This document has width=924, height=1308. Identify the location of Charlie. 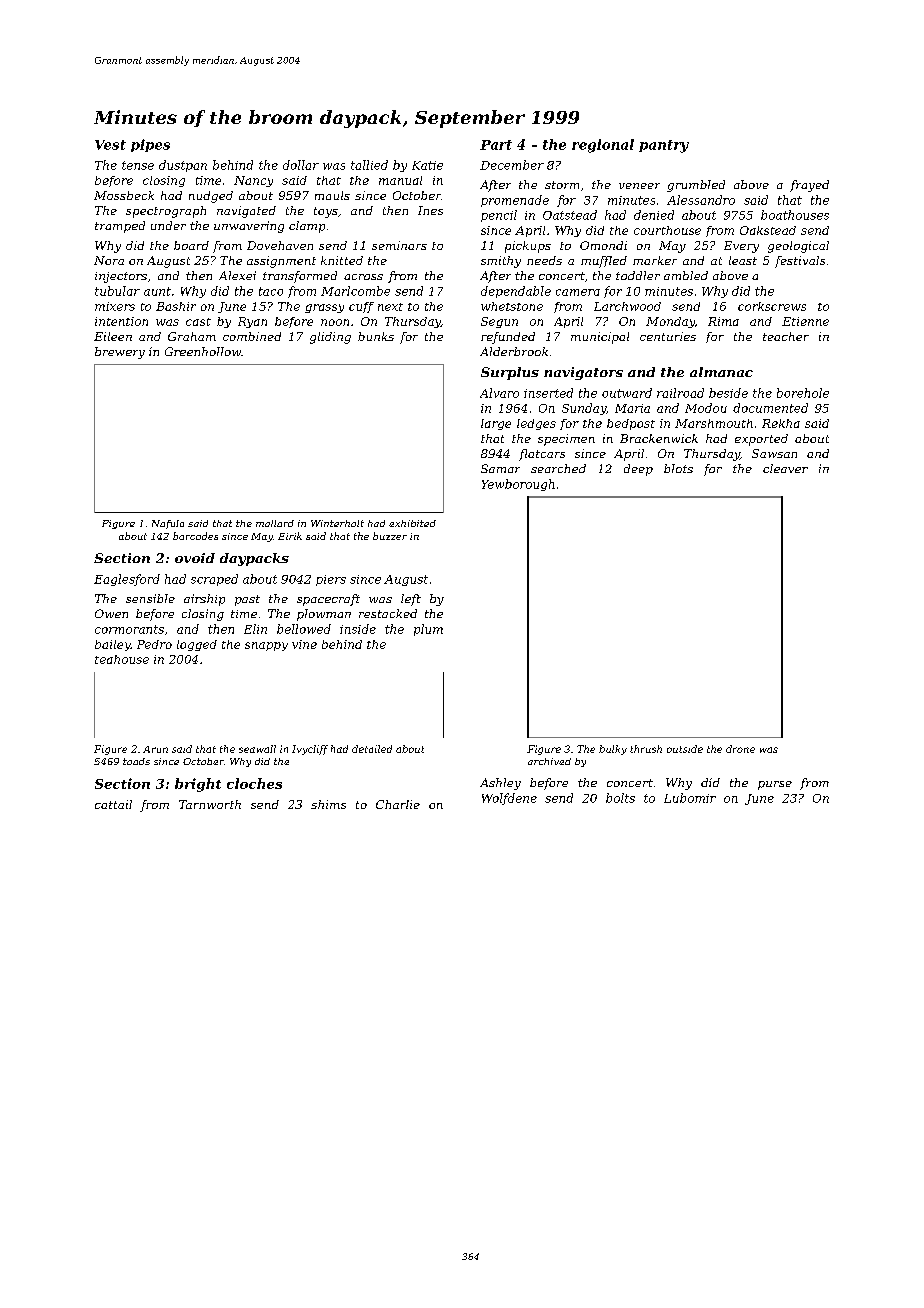
(398, 804).
